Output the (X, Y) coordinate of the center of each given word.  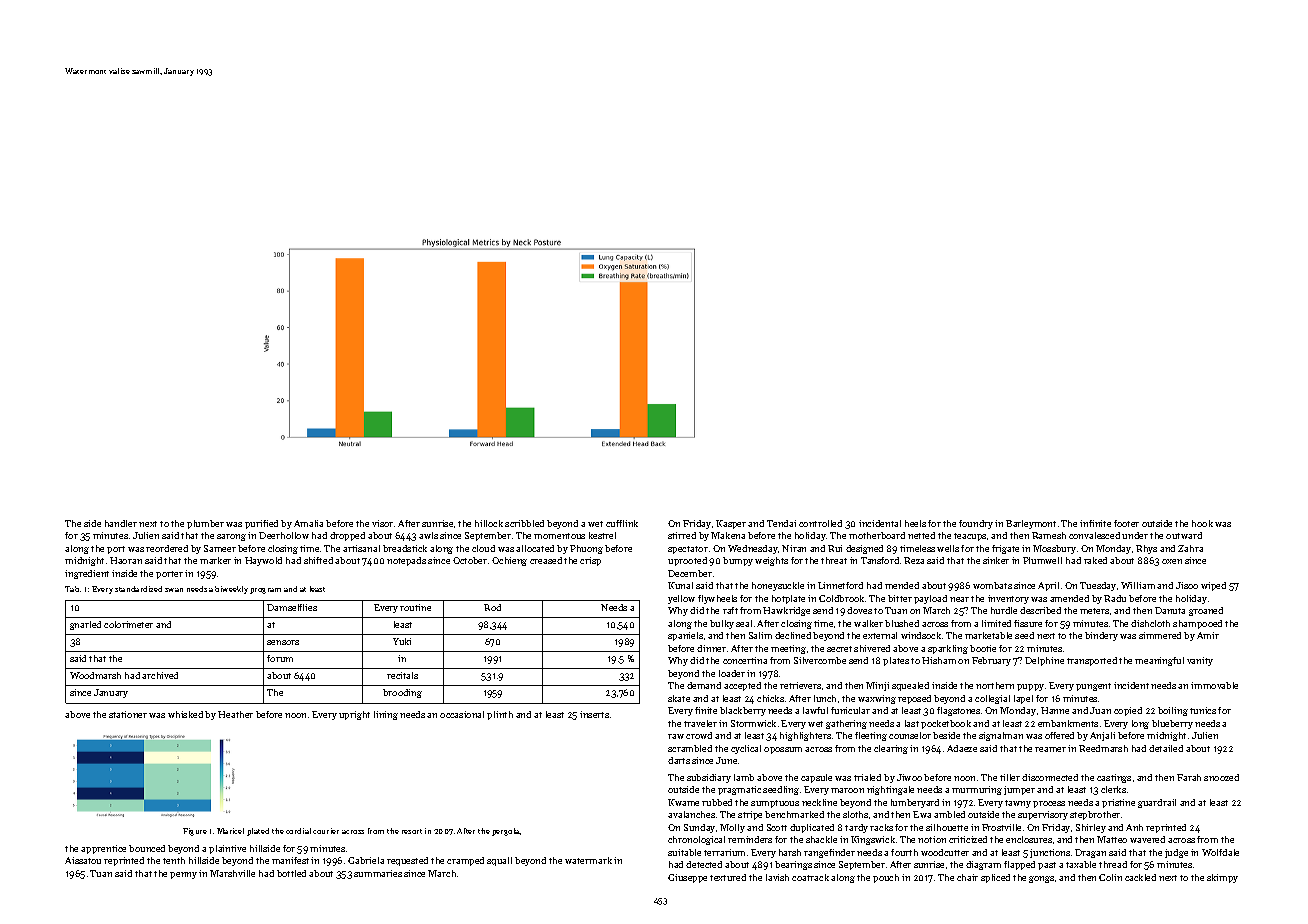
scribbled (524, 523)
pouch (886, 878)
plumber (205, 524)
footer (1126, 523)
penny (183, 875)
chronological (696, 840)
